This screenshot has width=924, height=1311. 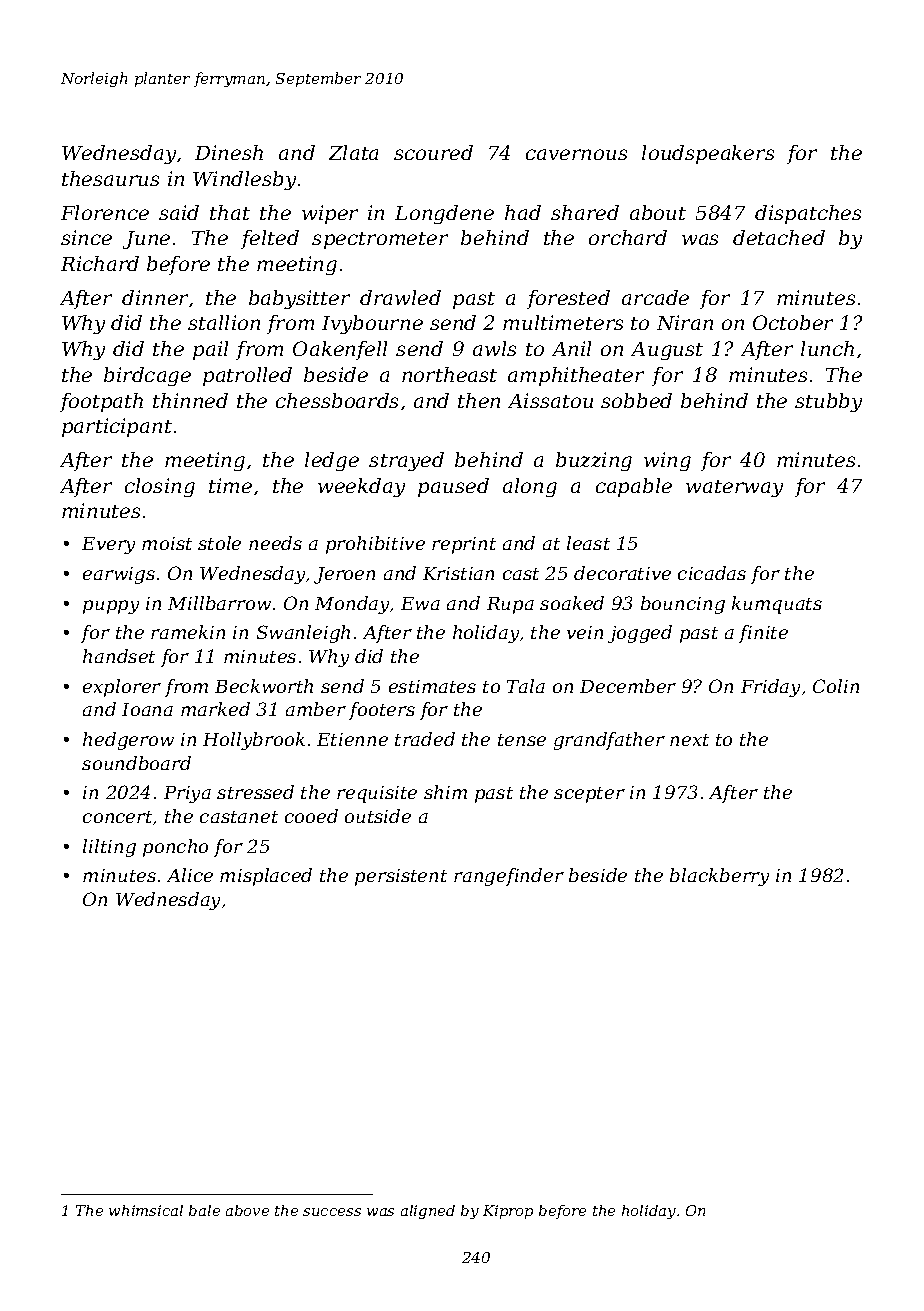 I want to click on Colin, so click(x=836, y=686).
